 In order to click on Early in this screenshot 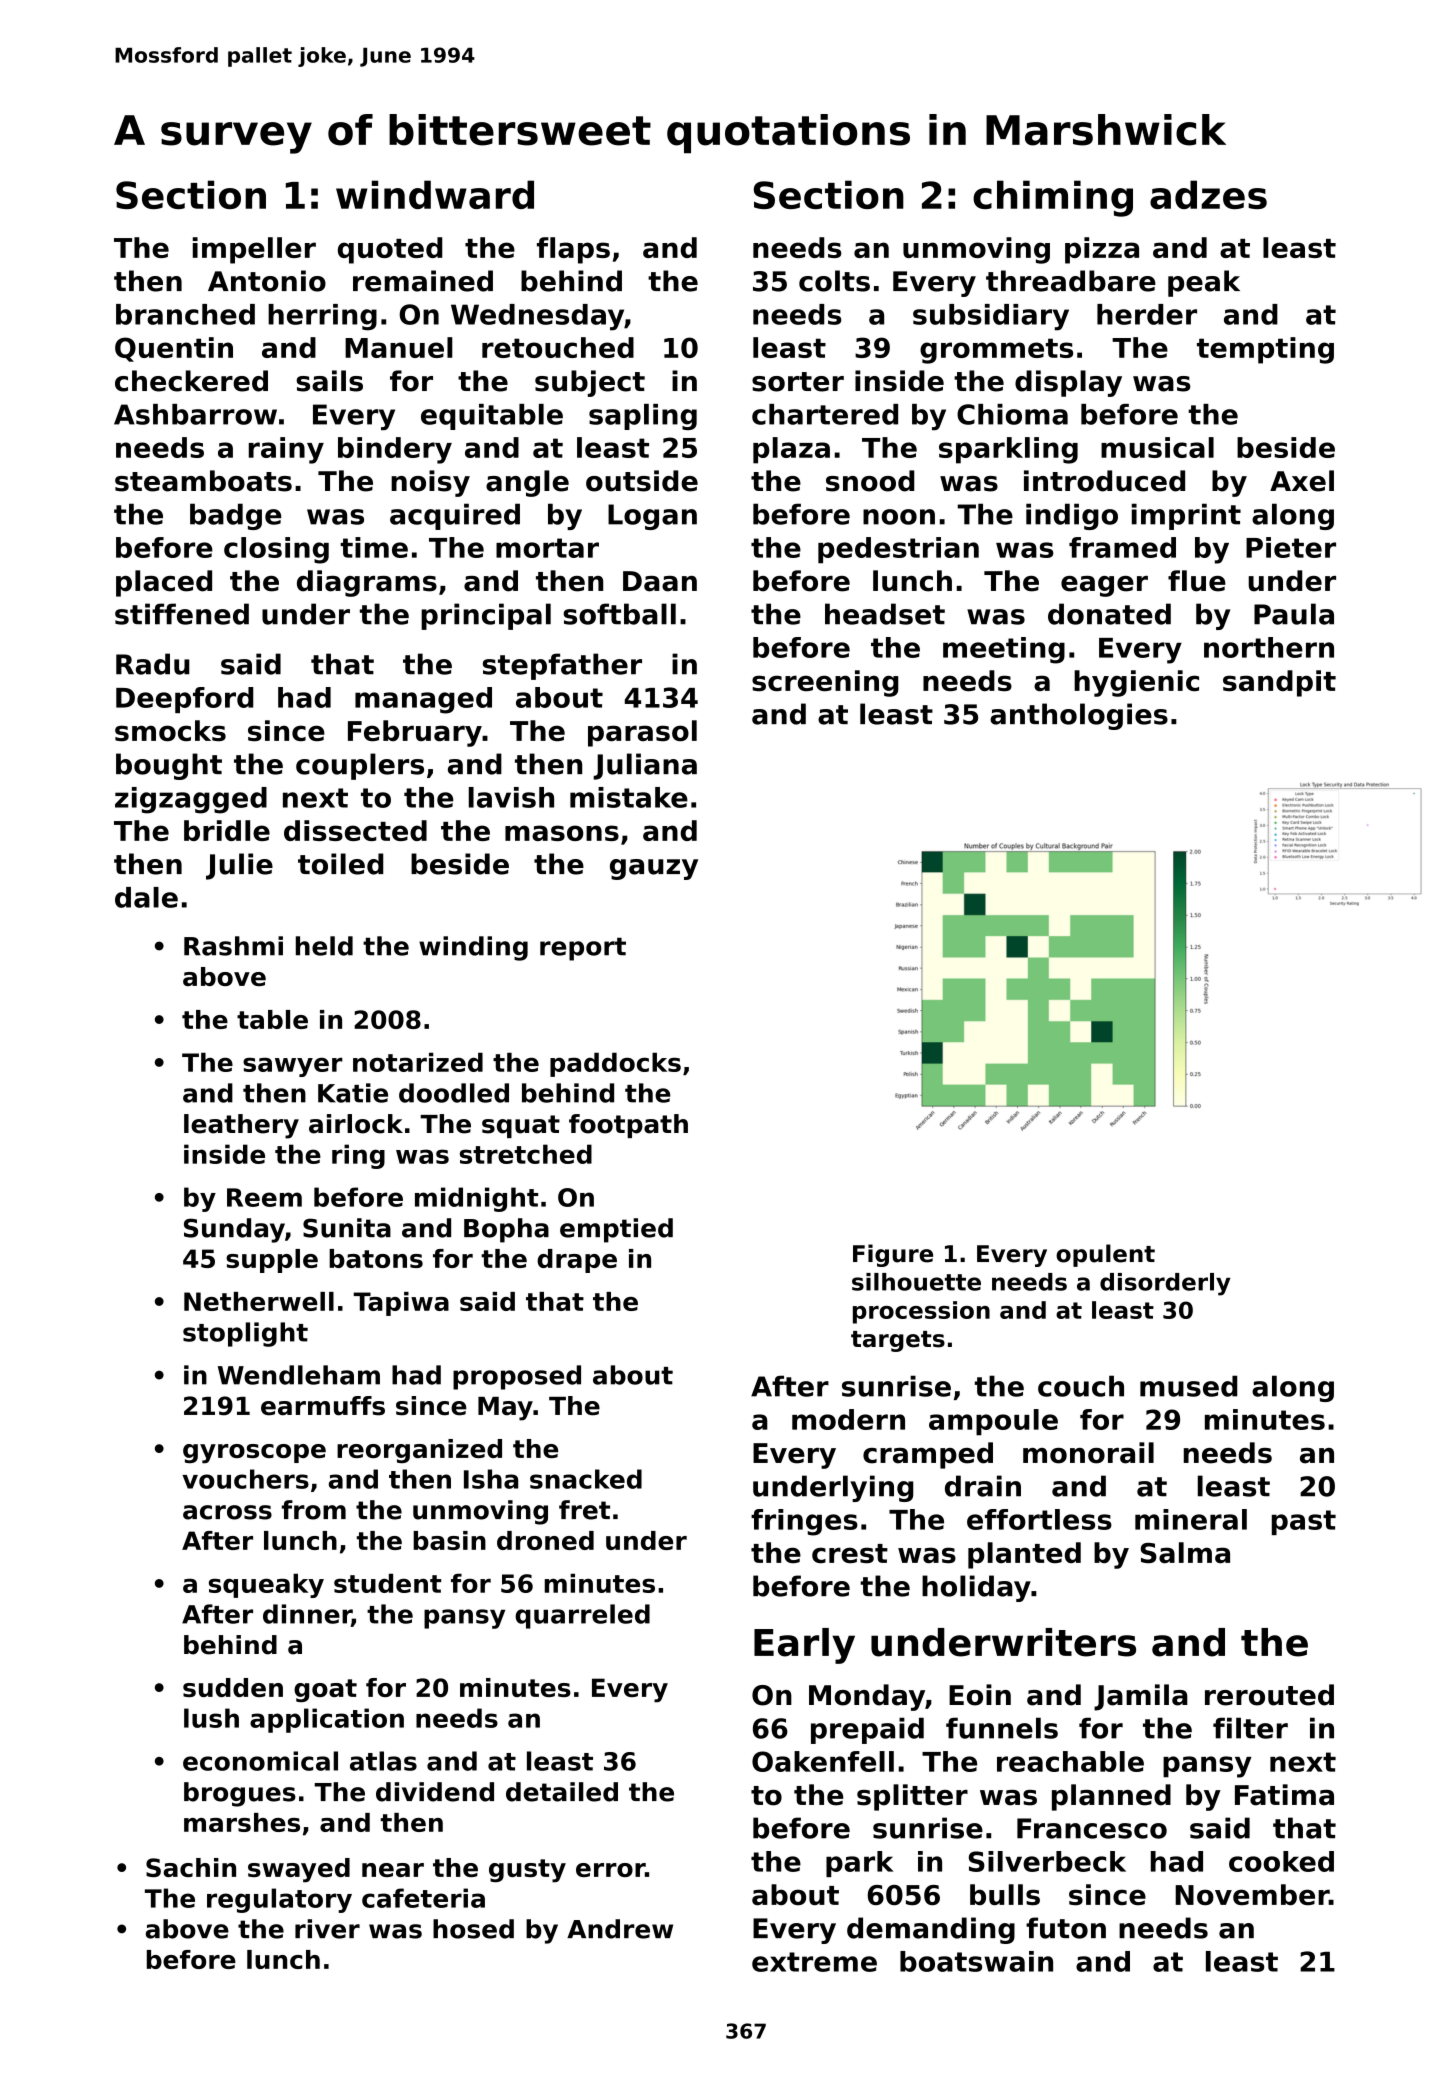, I will do `click(804, 1646)`.
